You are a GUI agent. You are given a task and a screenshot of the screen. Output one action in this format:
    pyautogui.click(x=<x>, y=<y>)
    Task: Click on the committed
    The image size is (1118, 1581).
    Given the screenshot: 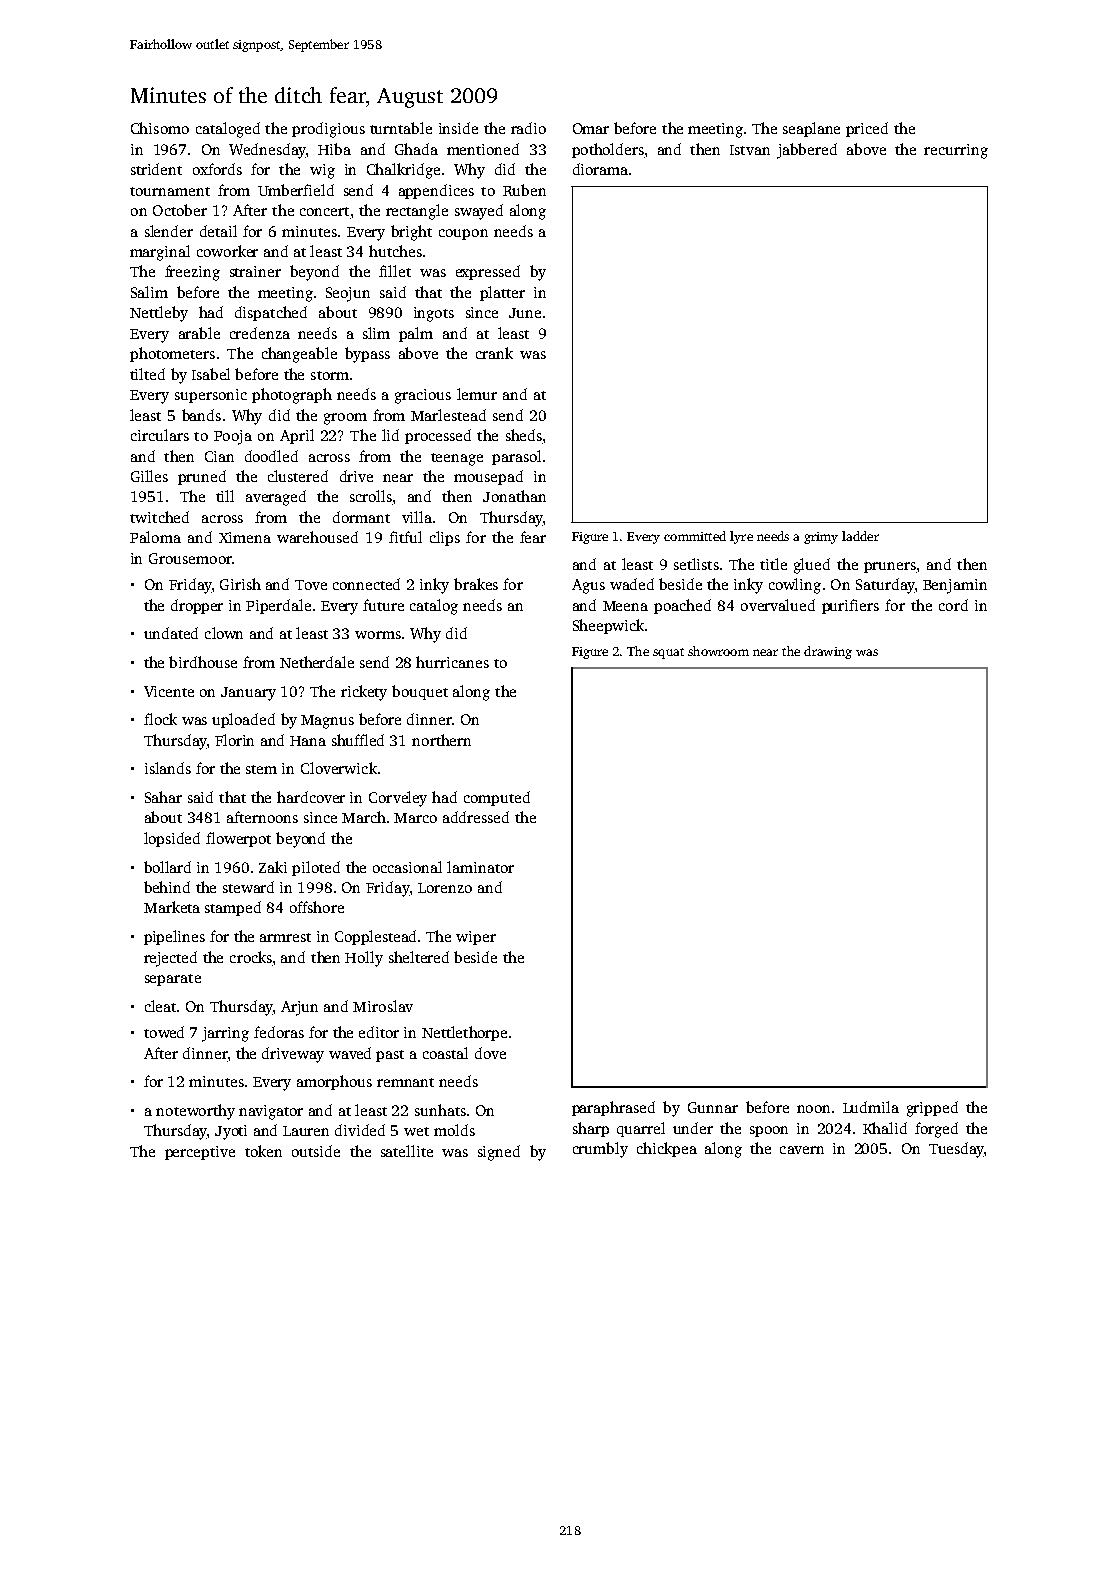 What is the action you would take?
    pyautogui.click(x=695, y=536)
